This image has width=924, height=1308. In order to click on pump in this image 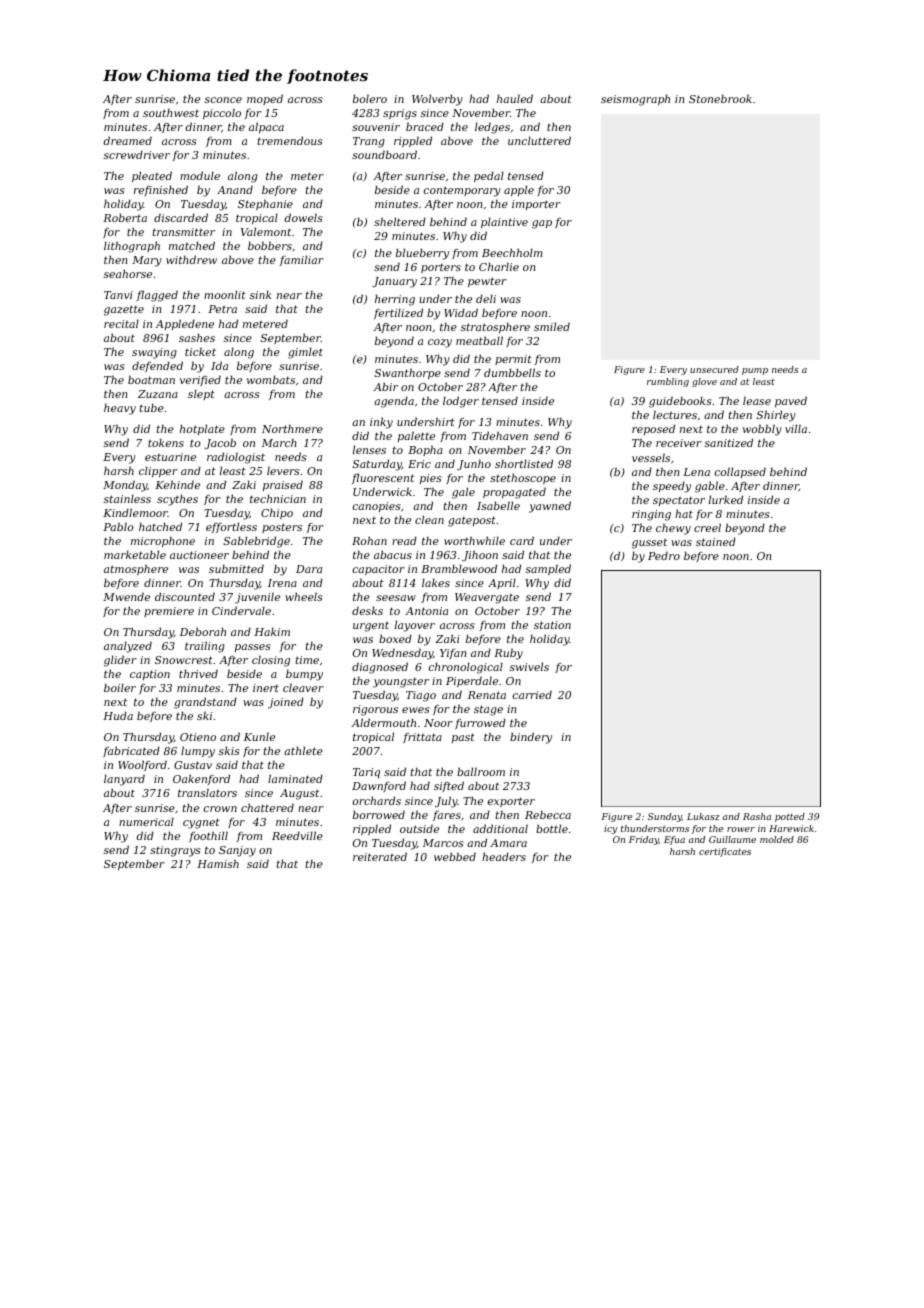, I will do `click(755, 371)`.
